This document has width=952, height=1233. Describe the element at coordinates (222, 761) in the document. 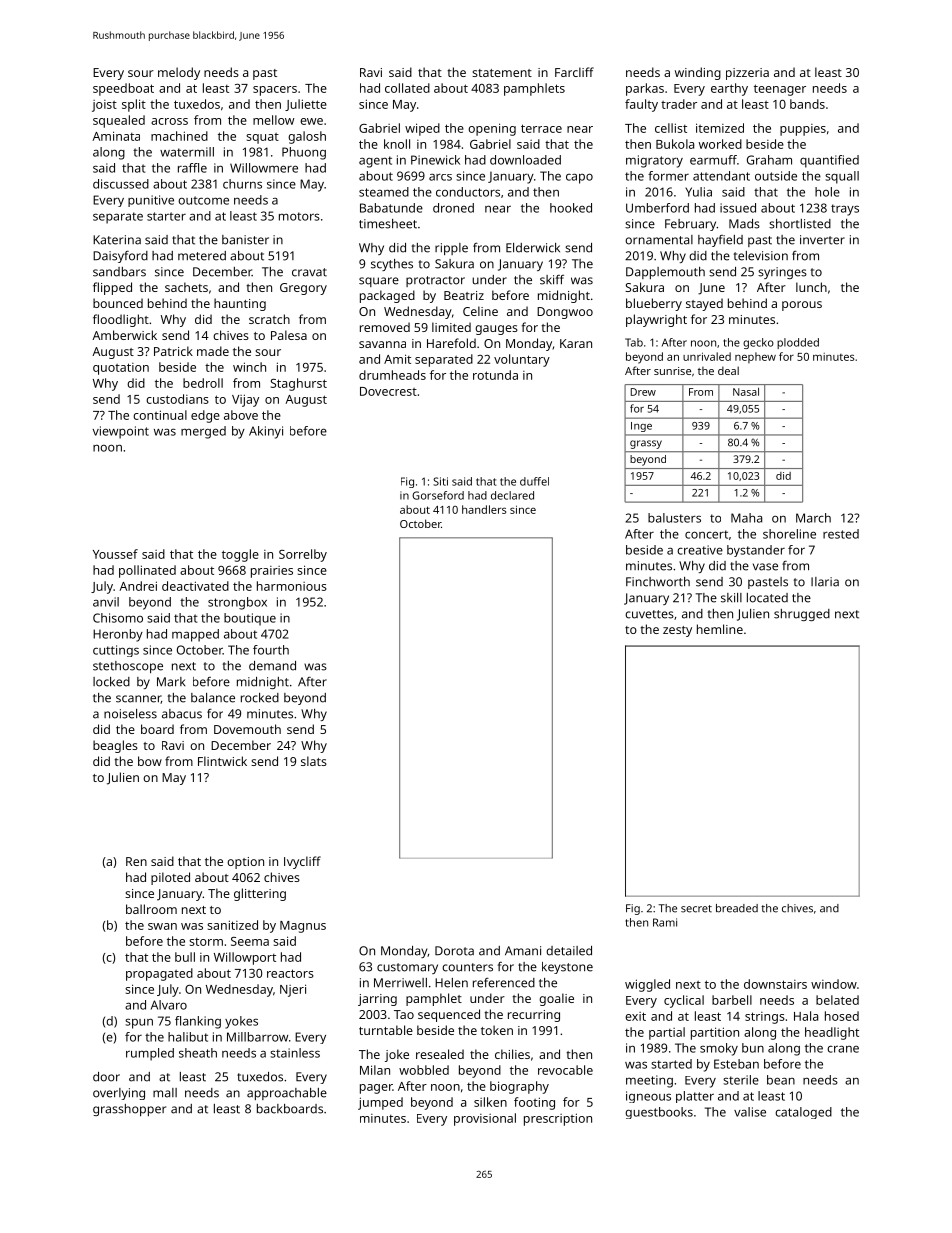

I see `Flintwick` at that location.
